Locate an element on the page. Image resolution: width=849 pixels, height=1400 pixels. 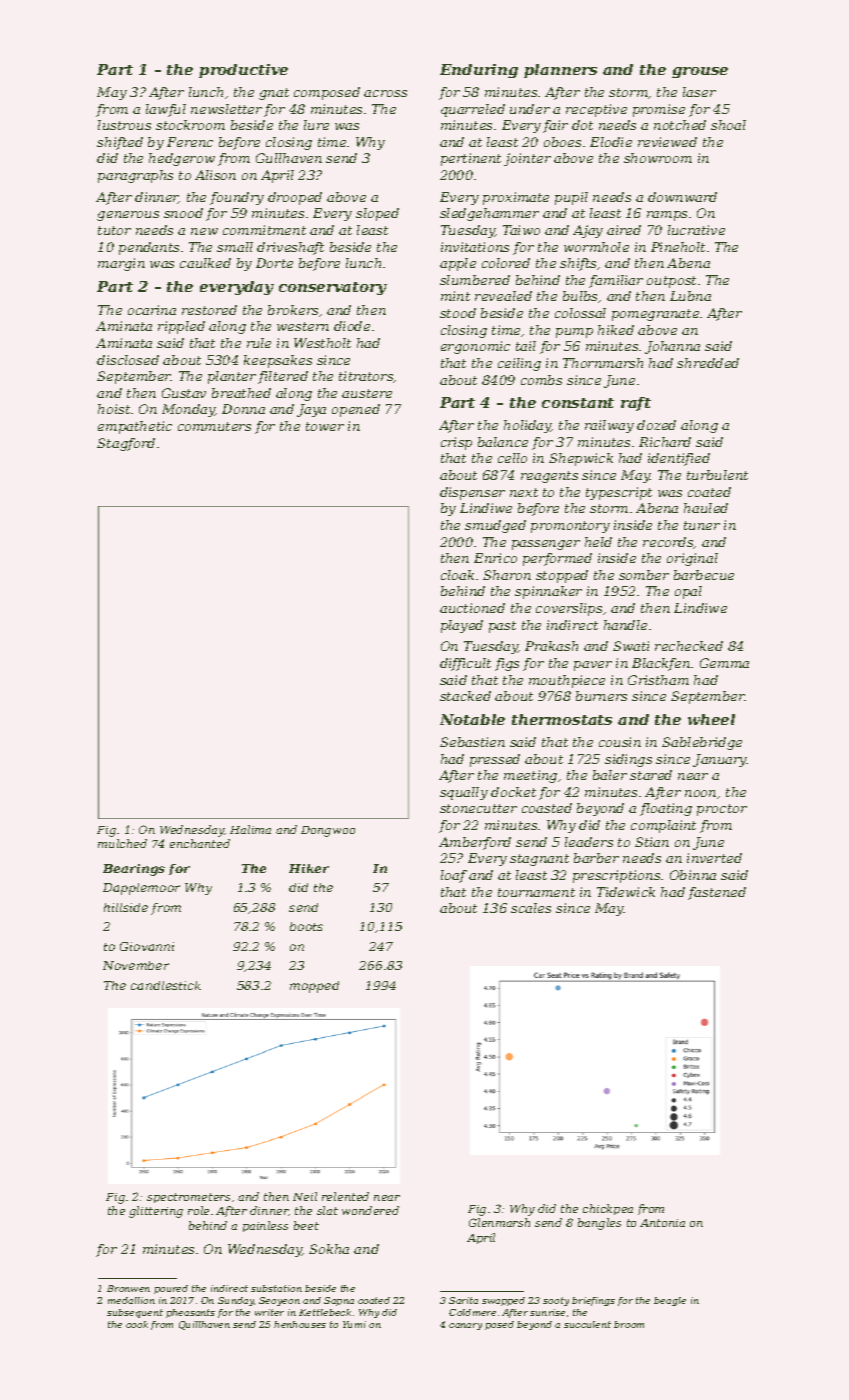
lawful is located at coordinates (166, 110).
